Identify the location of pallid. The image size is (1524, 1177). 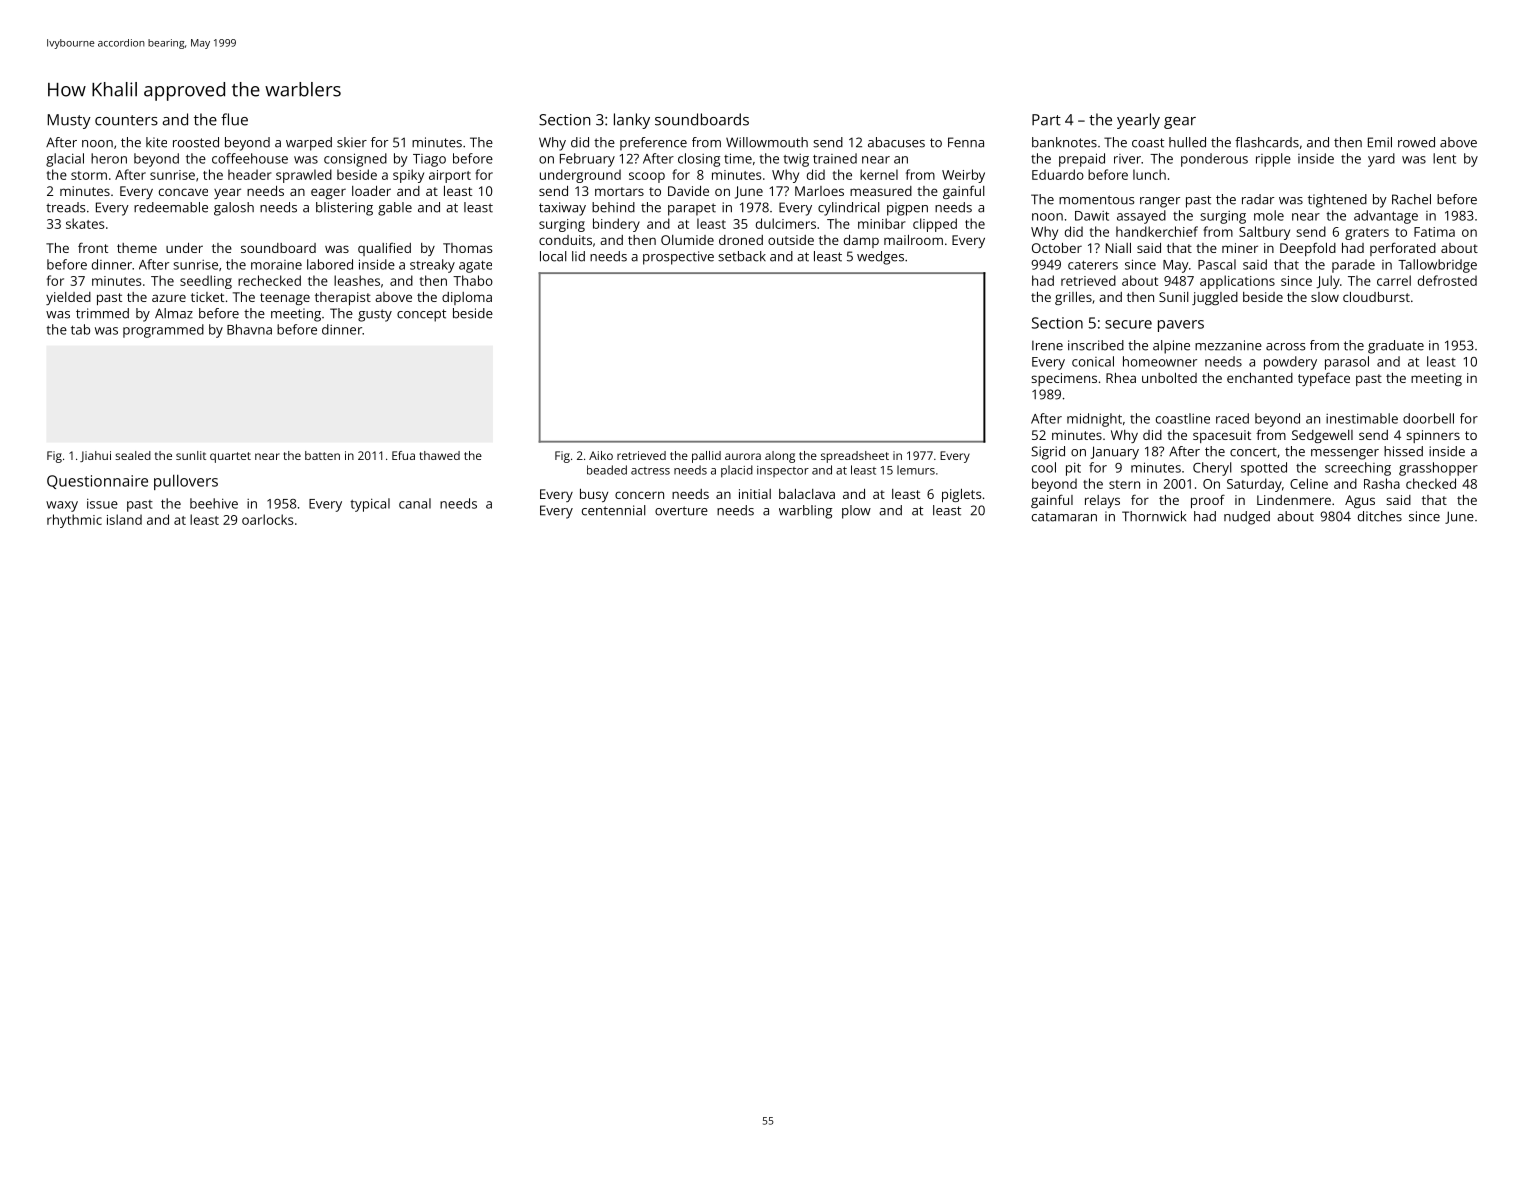
(706, 457).
